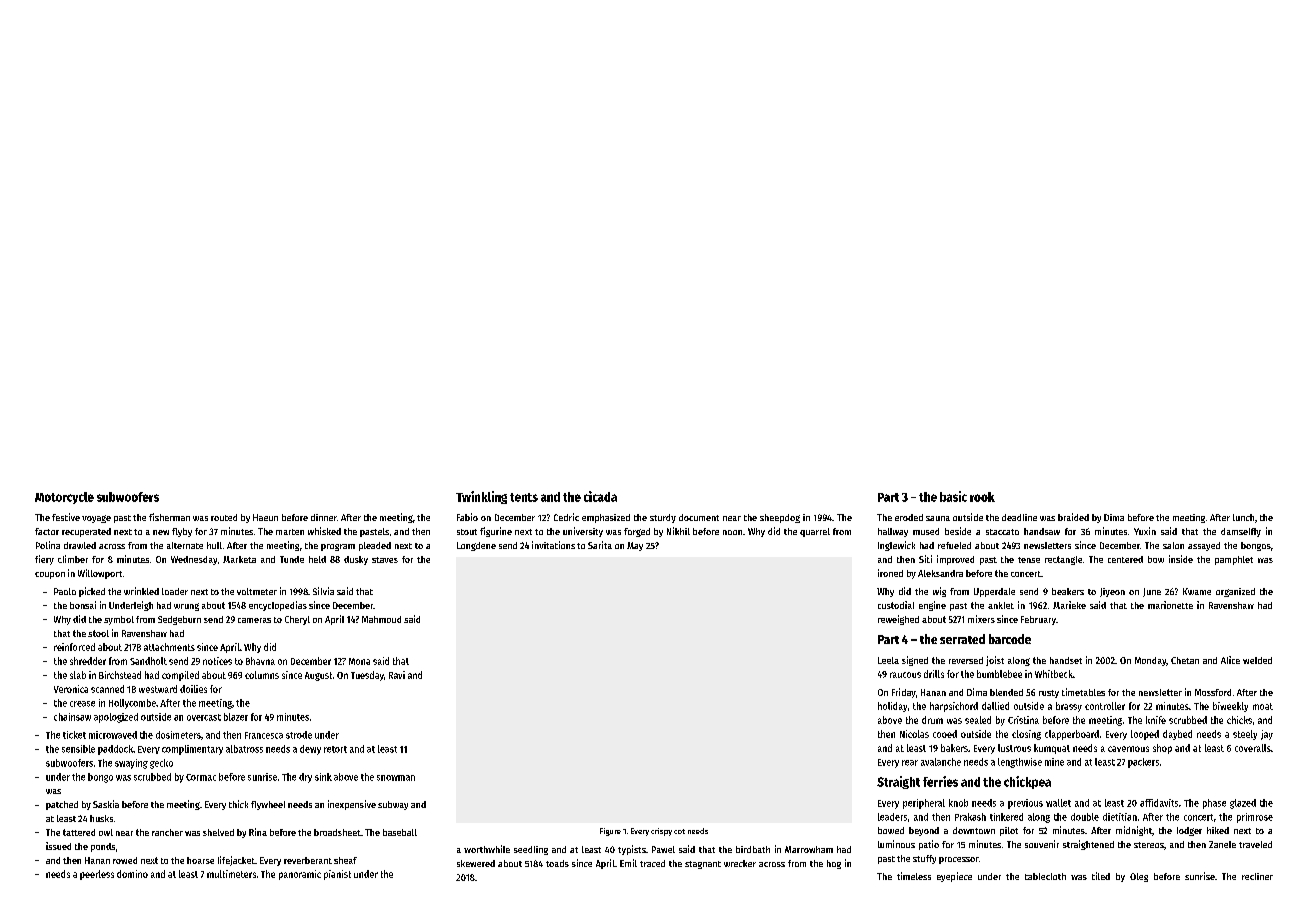  I want to click on serrated, so click(962, 639).
